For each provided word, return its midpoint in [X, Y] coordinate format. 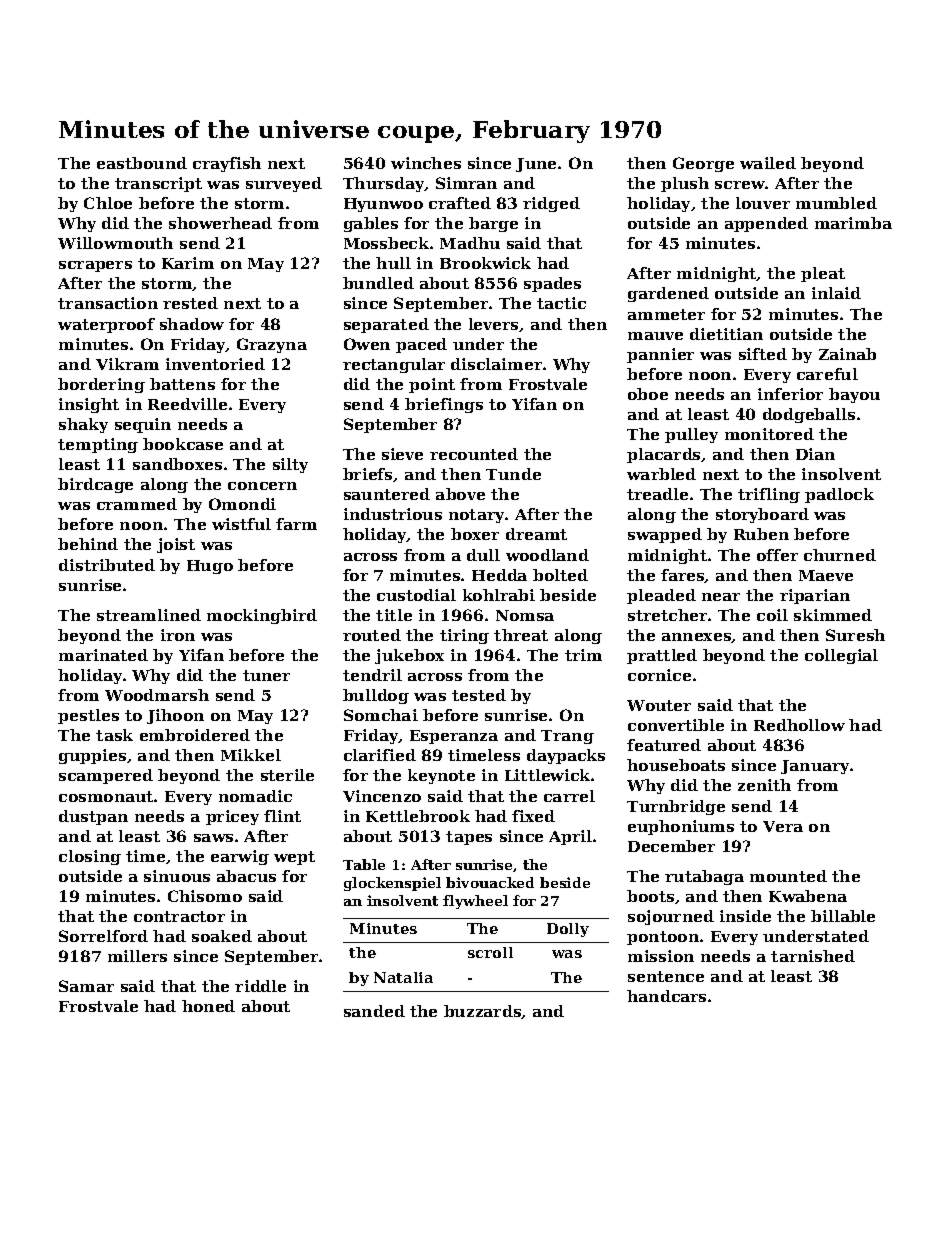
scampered [106, 776]
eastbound [142, 163]
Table [364, 864]
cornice [659, 675]
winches [426, 163]
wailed [768, 163]
